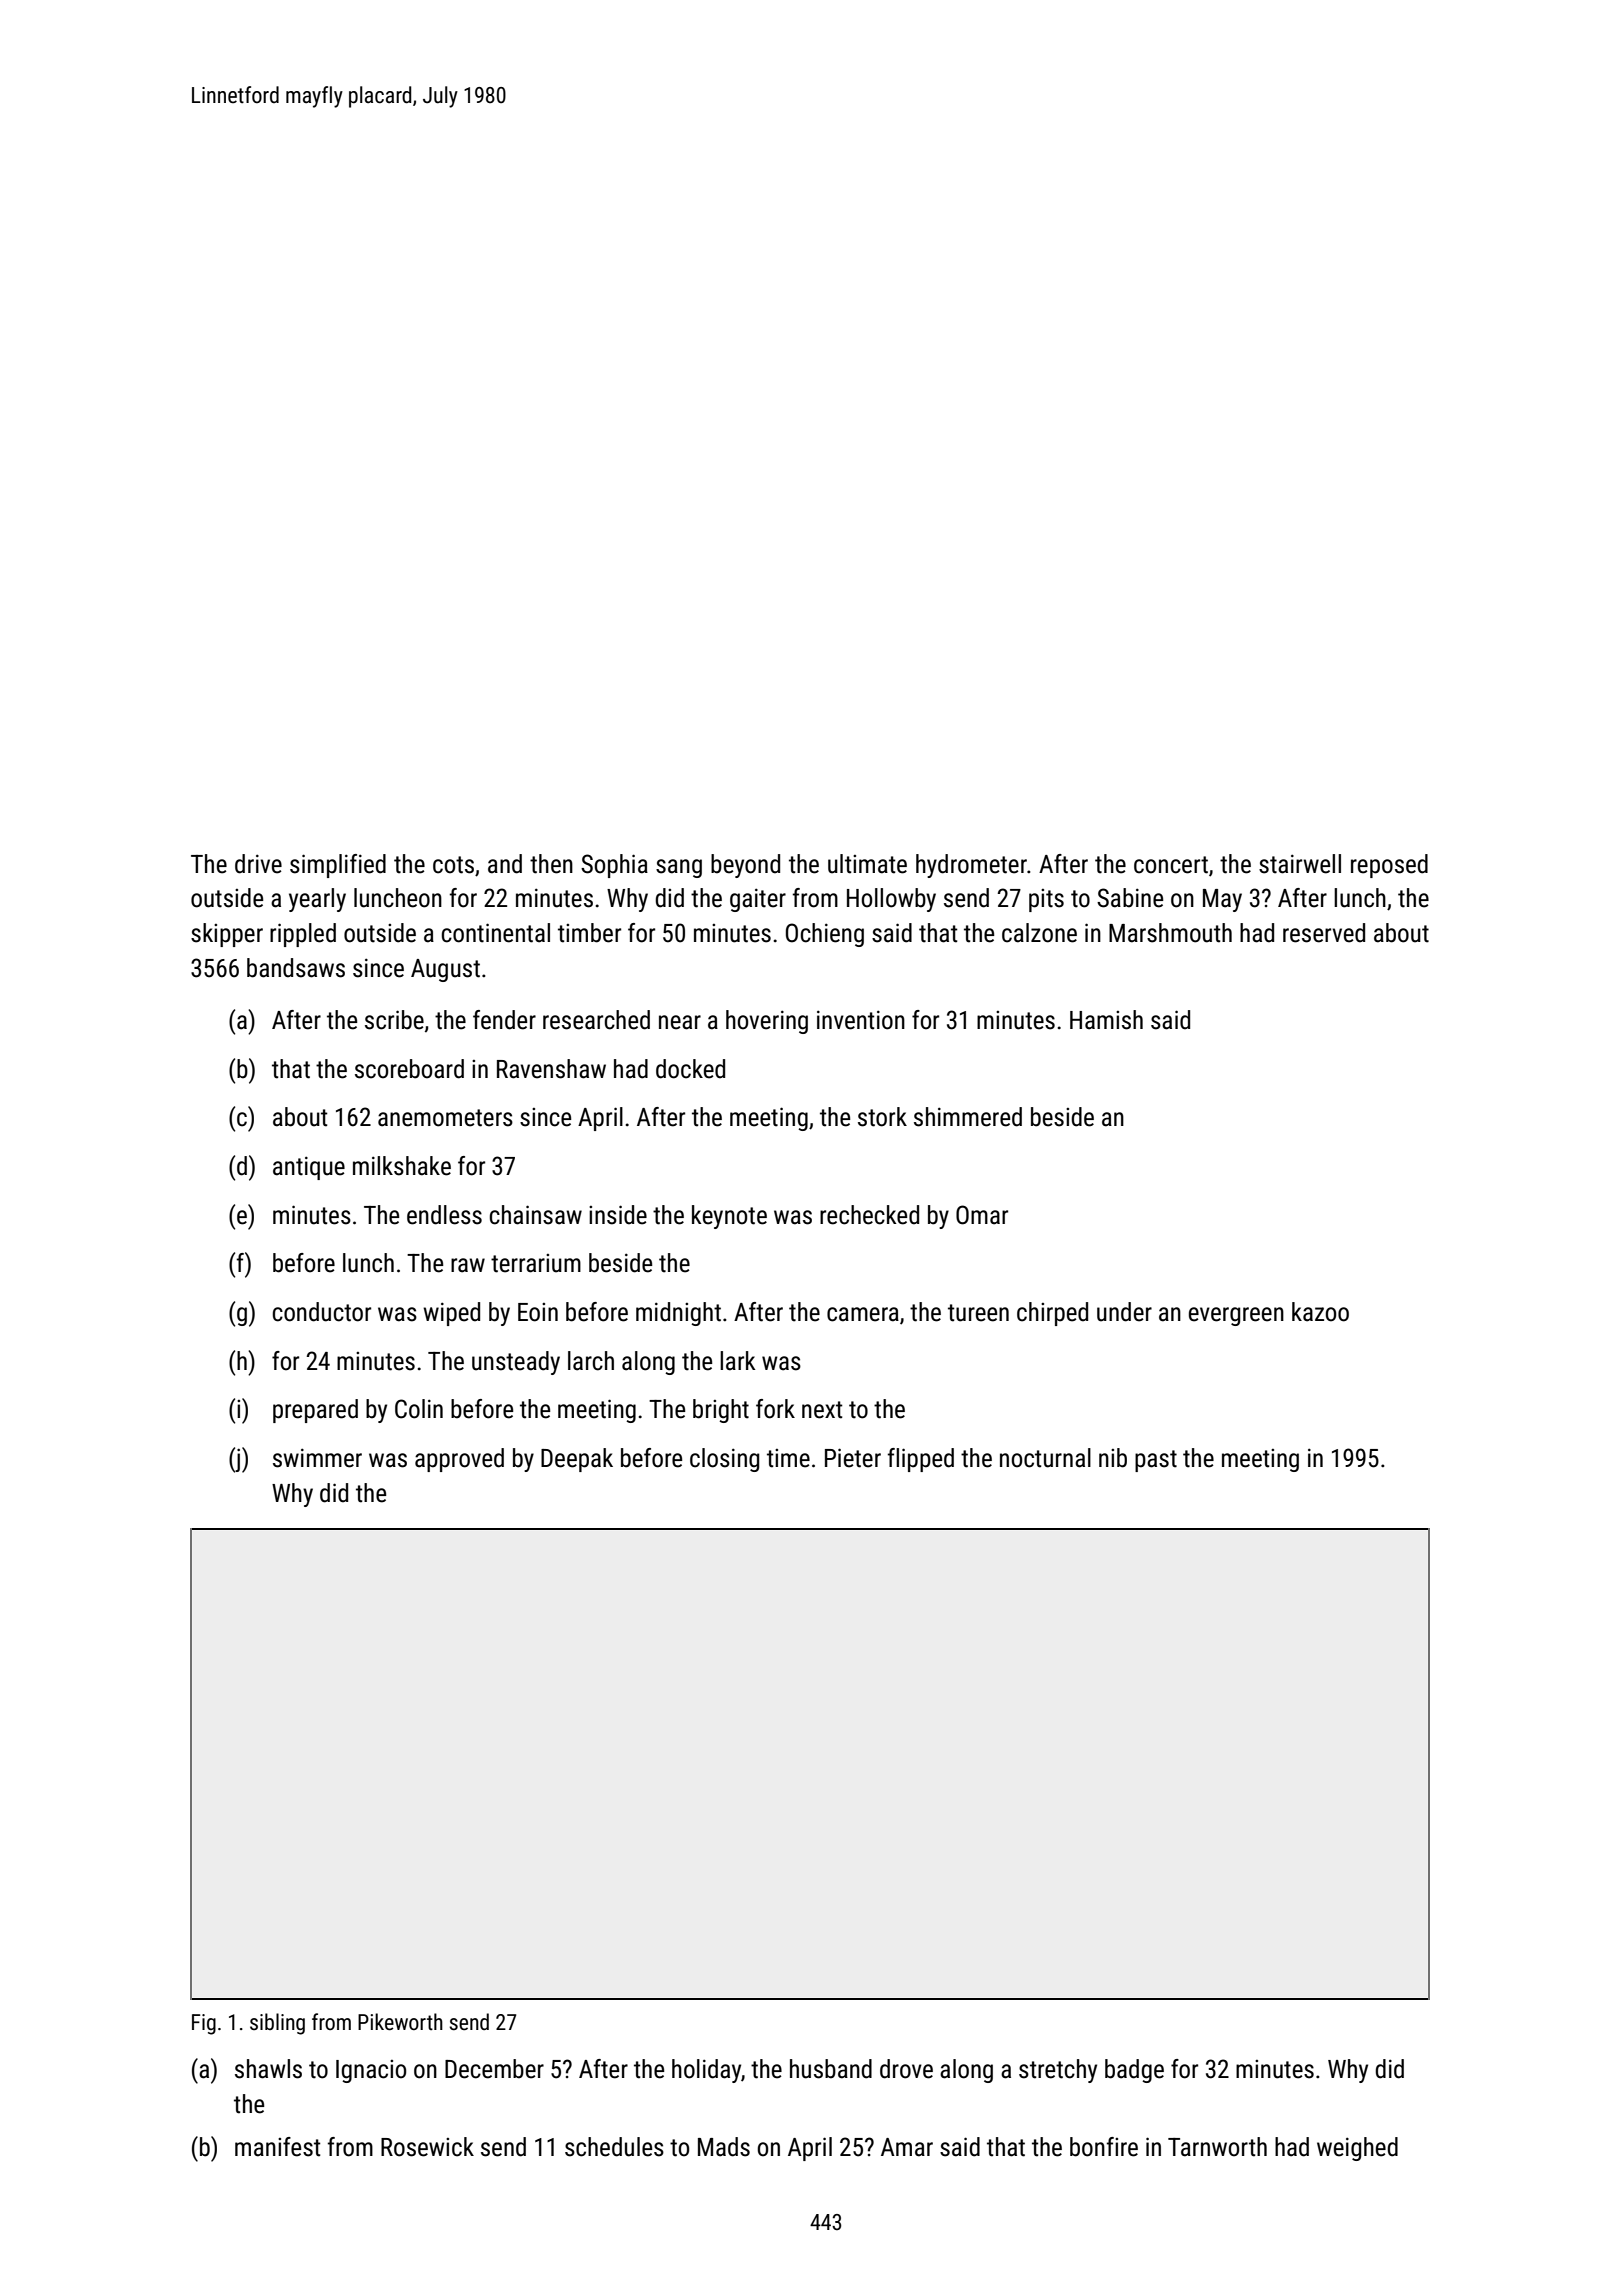 This screenshot has width=1620, height=2292. What do you see at coordinates (1134, 2071) in the screenshot?
I see `badge` at bounding box center [1134, 2071].
